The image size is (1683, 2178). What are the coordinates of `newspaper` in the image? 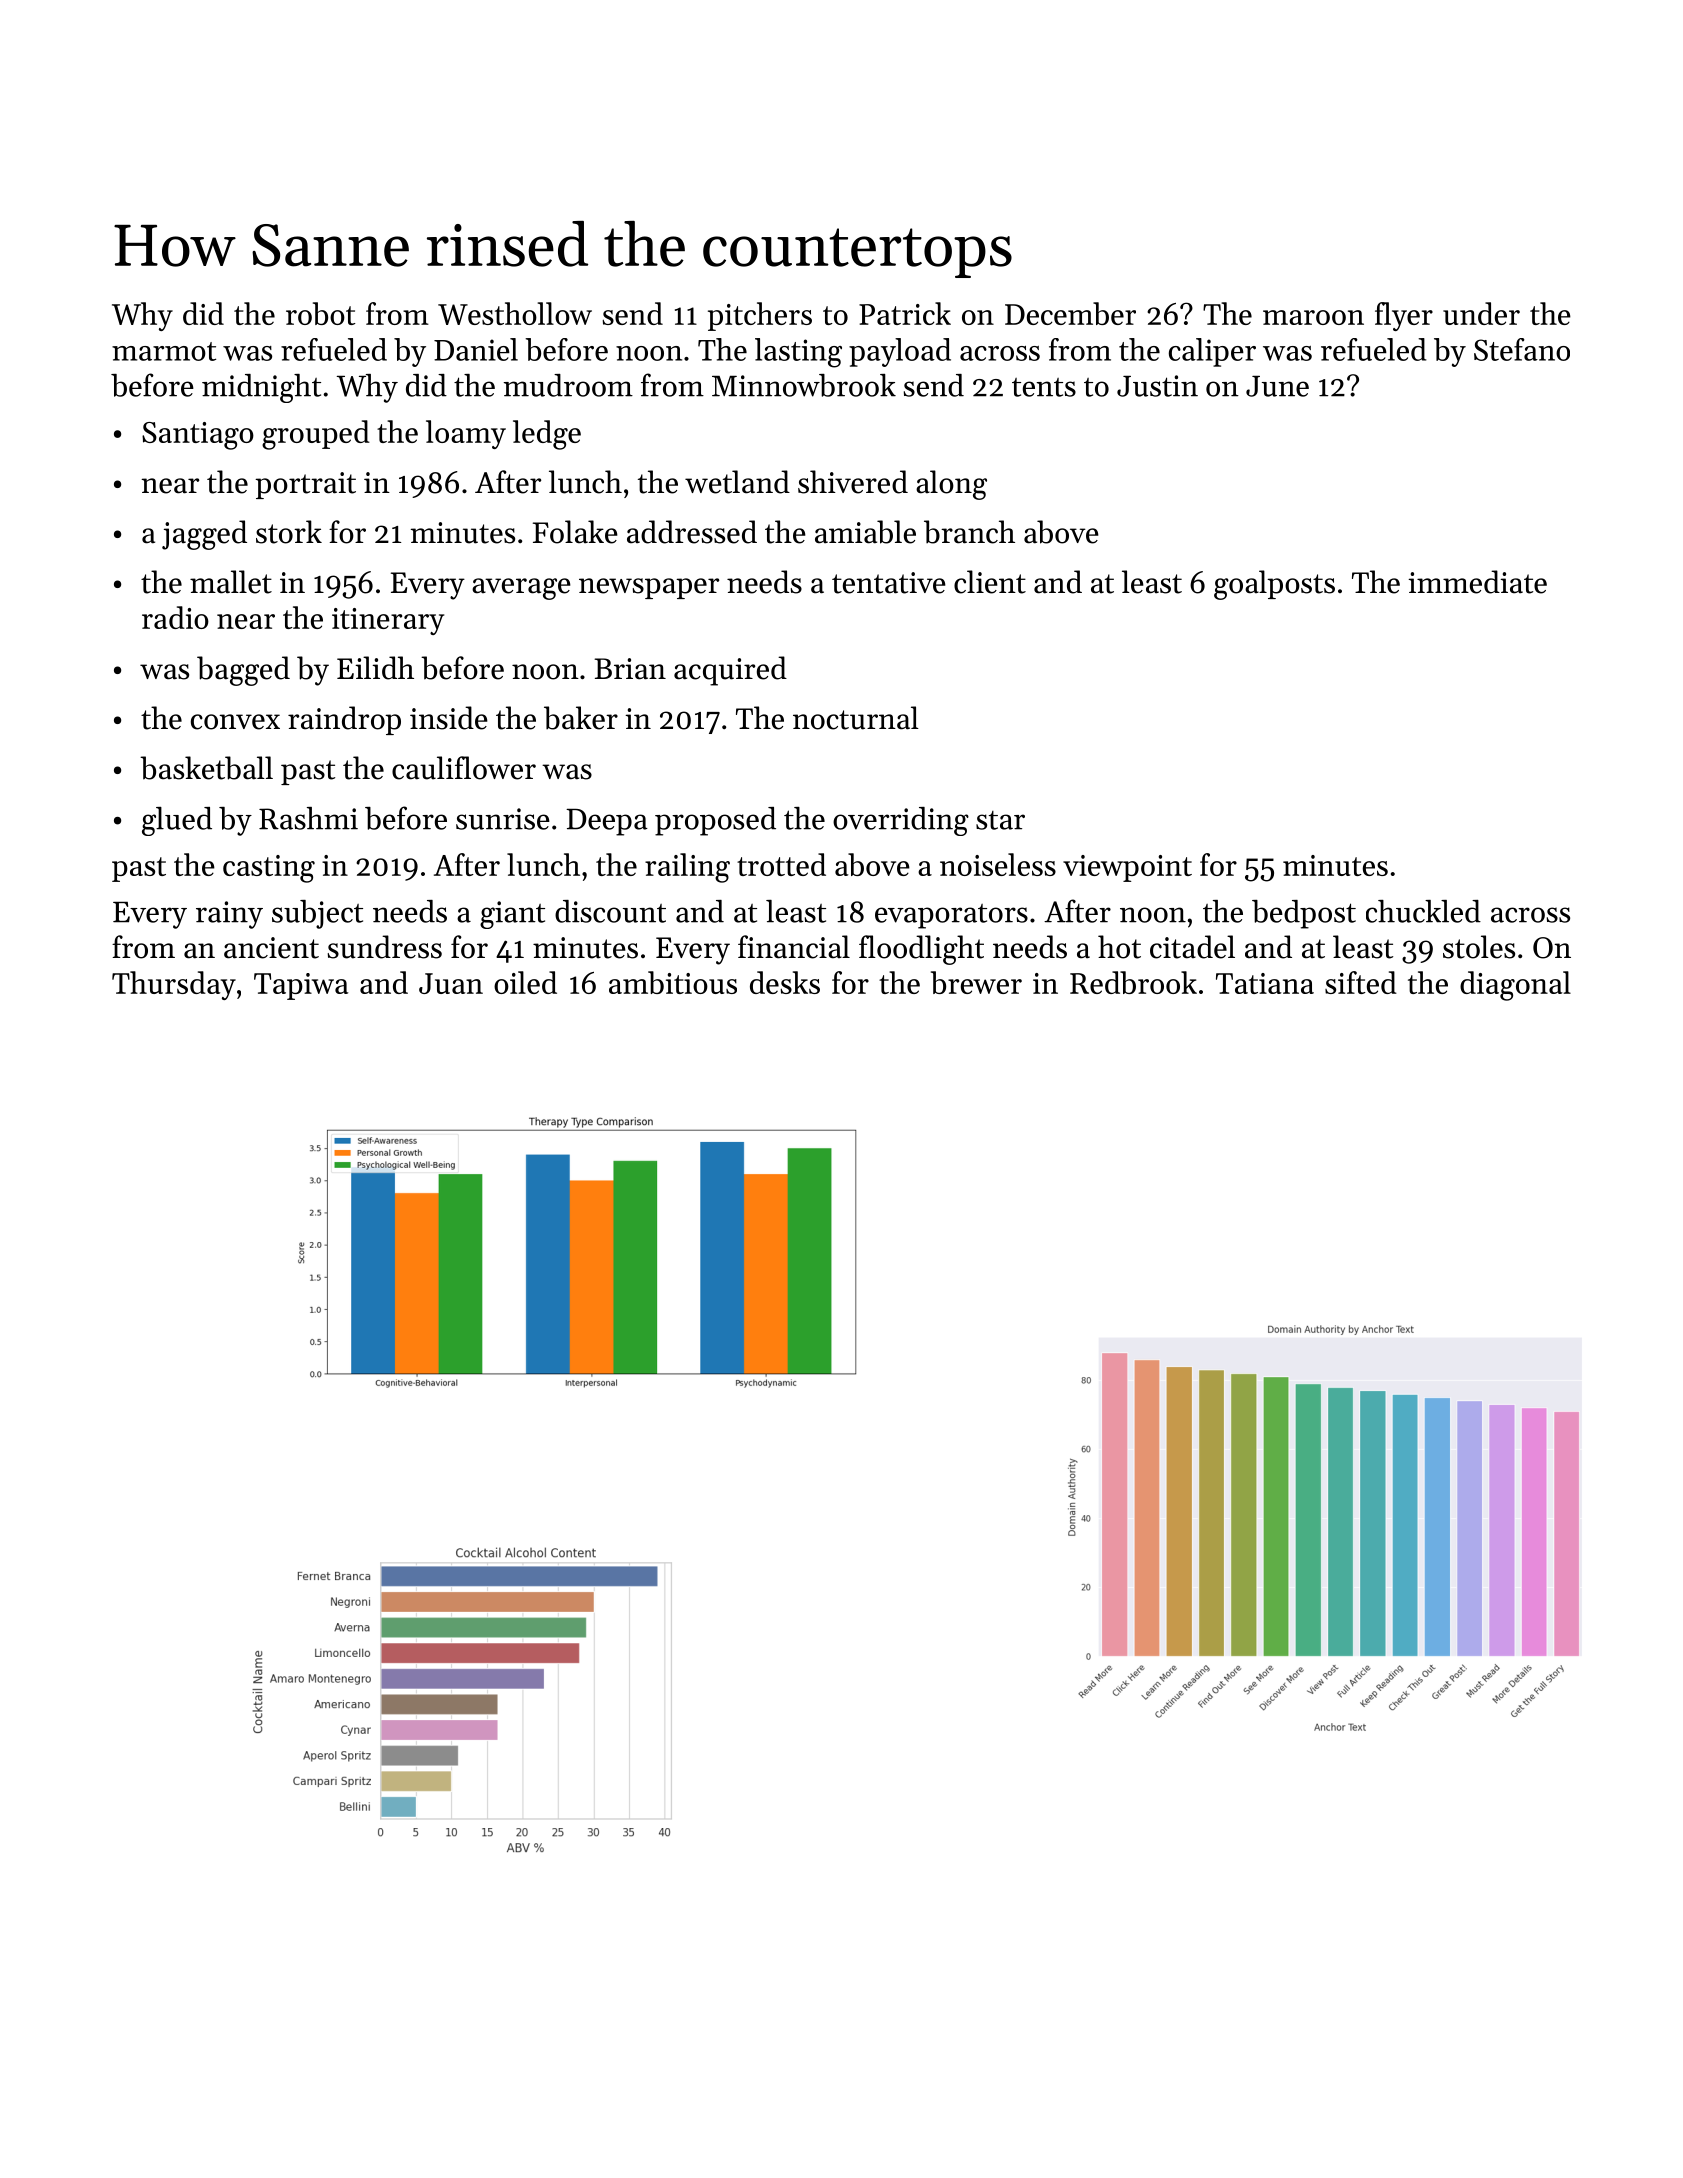 It's located at (649, 588).
